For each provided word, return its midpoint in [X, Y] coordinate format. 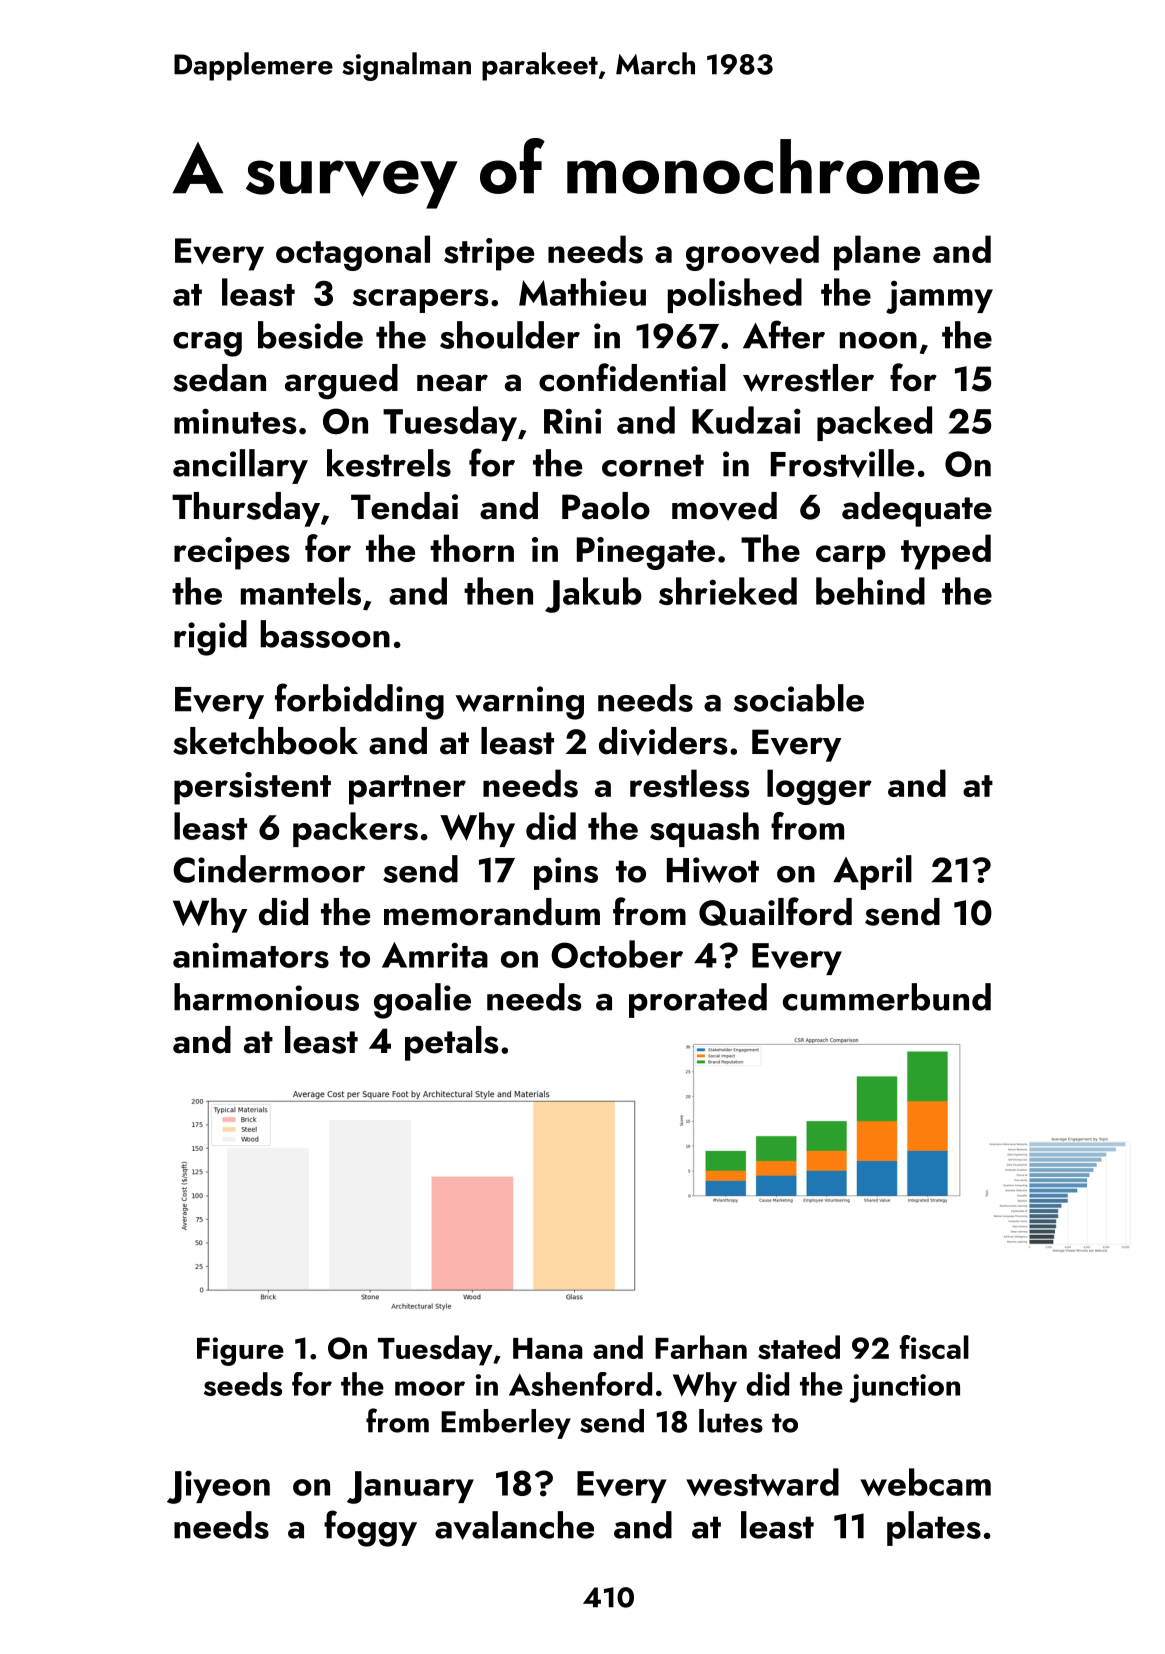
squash [704, 829]
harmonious [266, 997]
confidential [632, 377]
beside [310, 335]
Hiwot [713, 870]
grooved [752, 253]
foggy [370, 1528]
